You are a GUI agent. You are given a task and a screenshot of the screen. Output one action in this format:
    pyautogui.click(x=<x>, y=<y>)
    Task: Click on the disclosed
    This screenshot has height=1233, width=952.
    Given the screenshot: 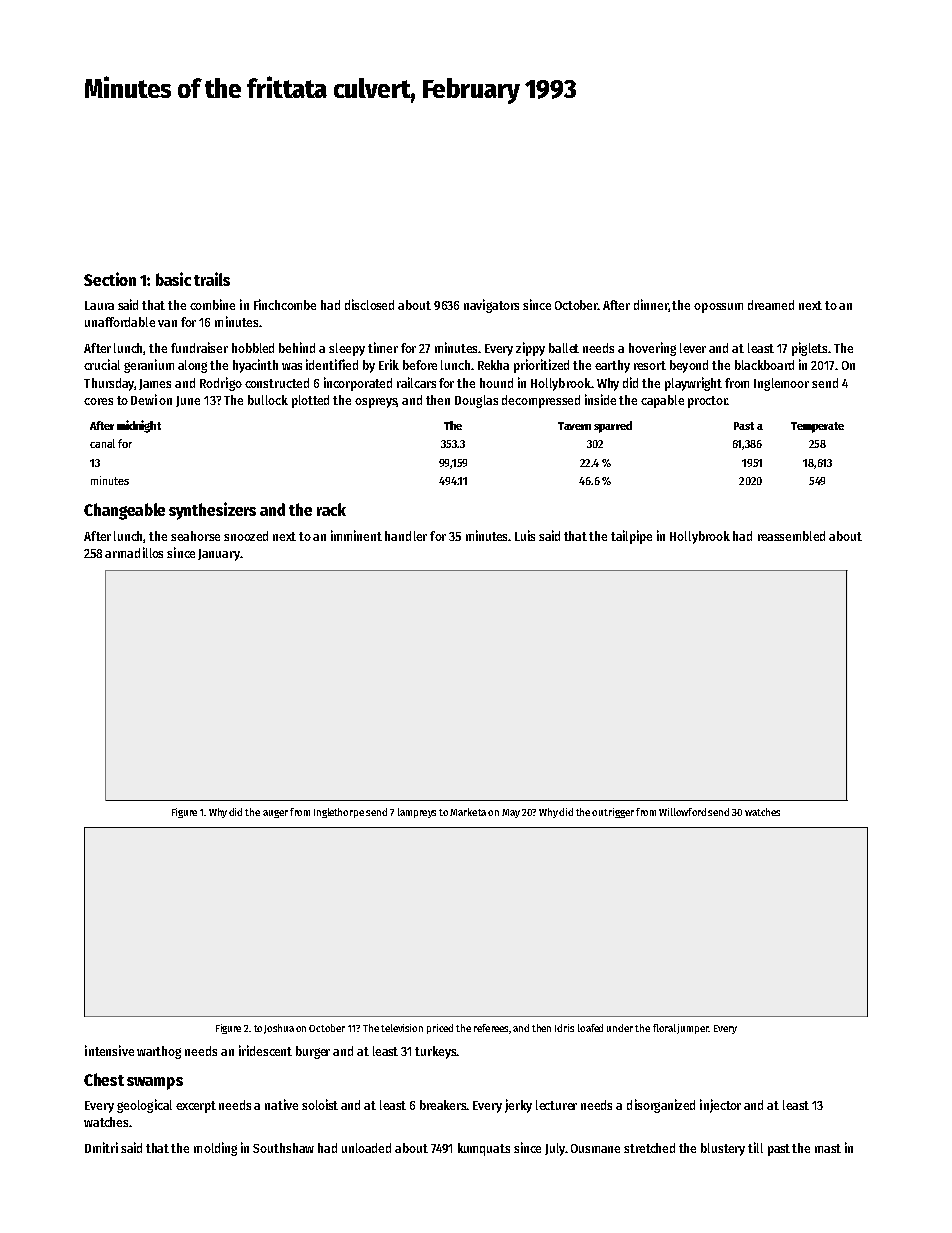 What is the action you would take?
    pyautogui.click(x=369, y=304)
